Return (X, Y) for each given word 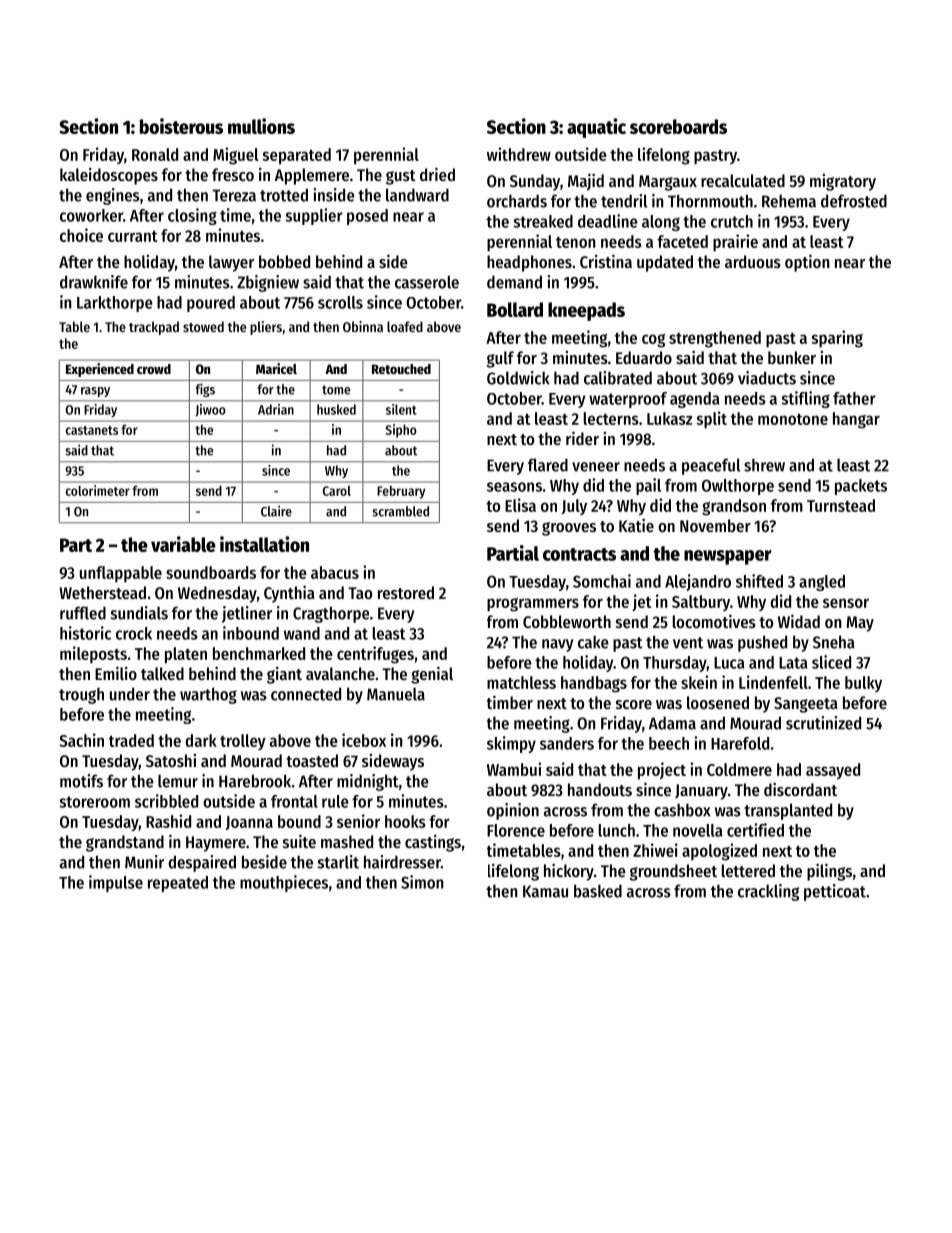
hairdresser (402, 862)
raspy (95, 392)
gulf (500, 359)
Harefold (740, 743)
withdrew (519, 154)
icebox (364, 740)
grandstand (125, 843)
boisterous (181, 126)
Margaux (668, 183)
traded (131, 740)
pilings (829, 872)
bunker (792, 357)
